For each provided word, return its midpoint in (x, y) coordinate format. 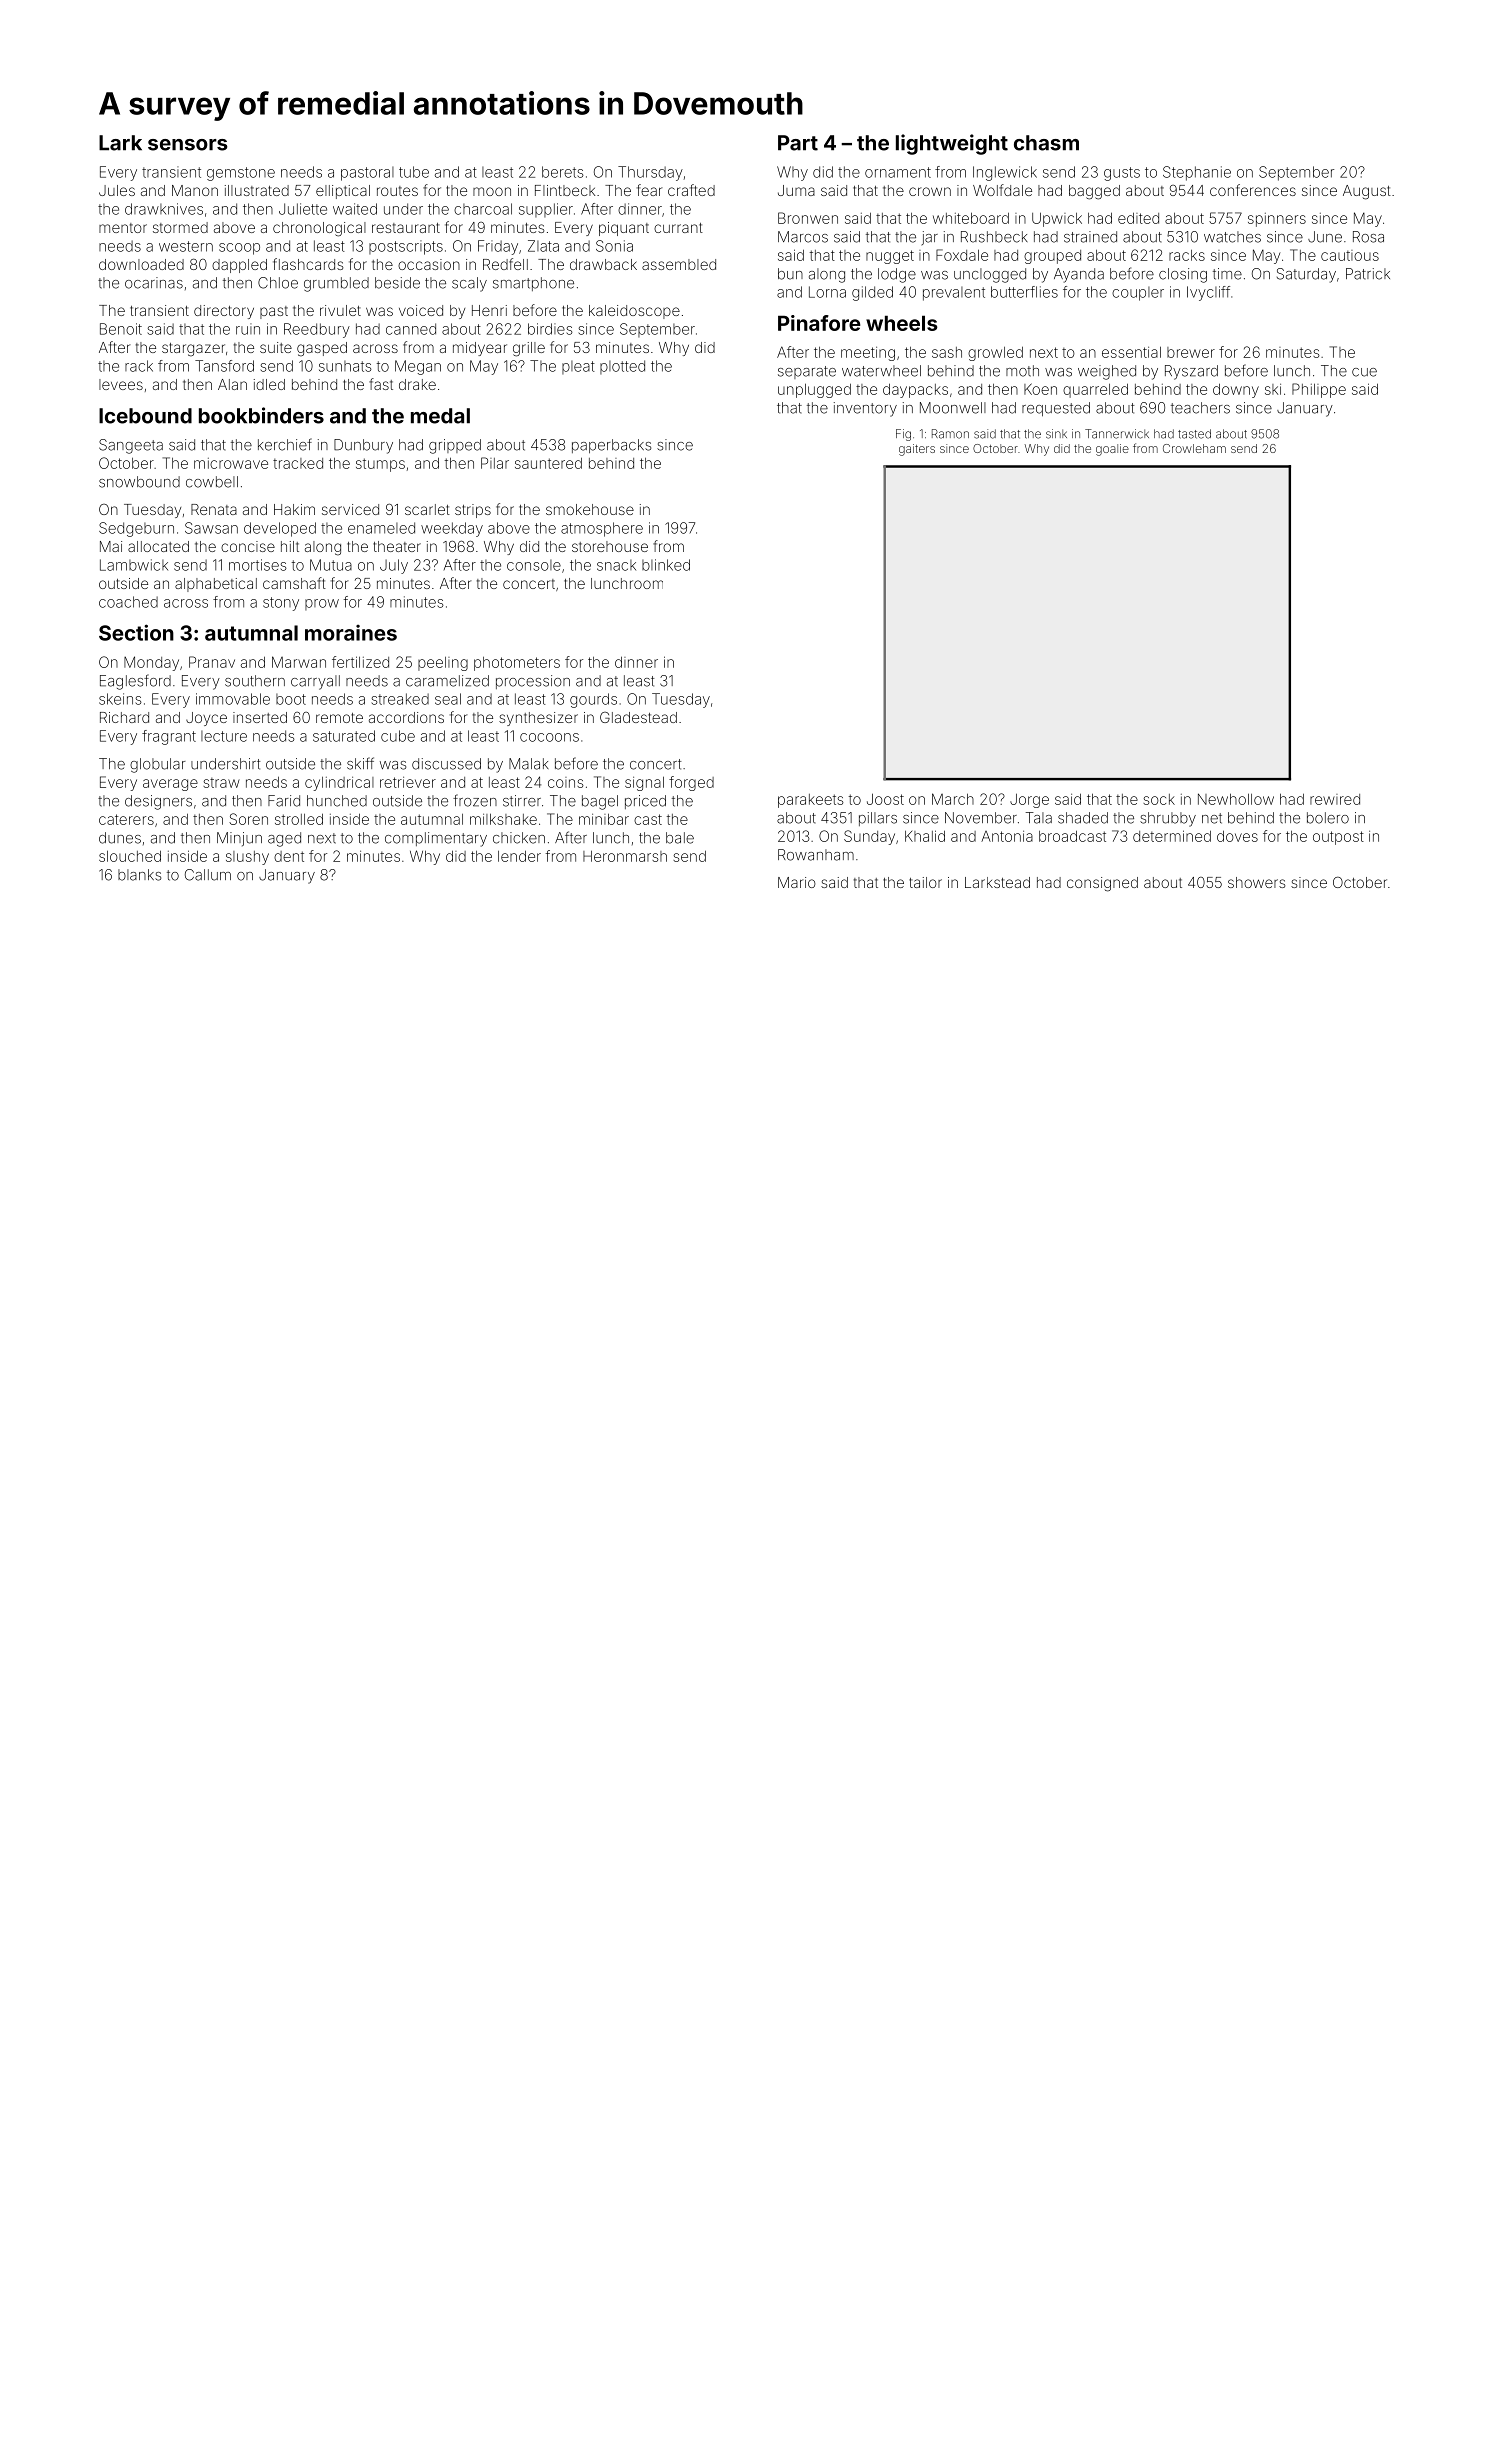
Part (798, 143)
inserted (260, 717)
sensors (188, 145)
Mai (111, 546)
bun (790, 274)
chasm (1046, 143)
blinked (666, 565)
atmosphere (602, 529)
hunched (337, 801)
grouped (1052, 257)
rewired (1335, 799)
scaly (469, 284)
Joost (885, 799)
